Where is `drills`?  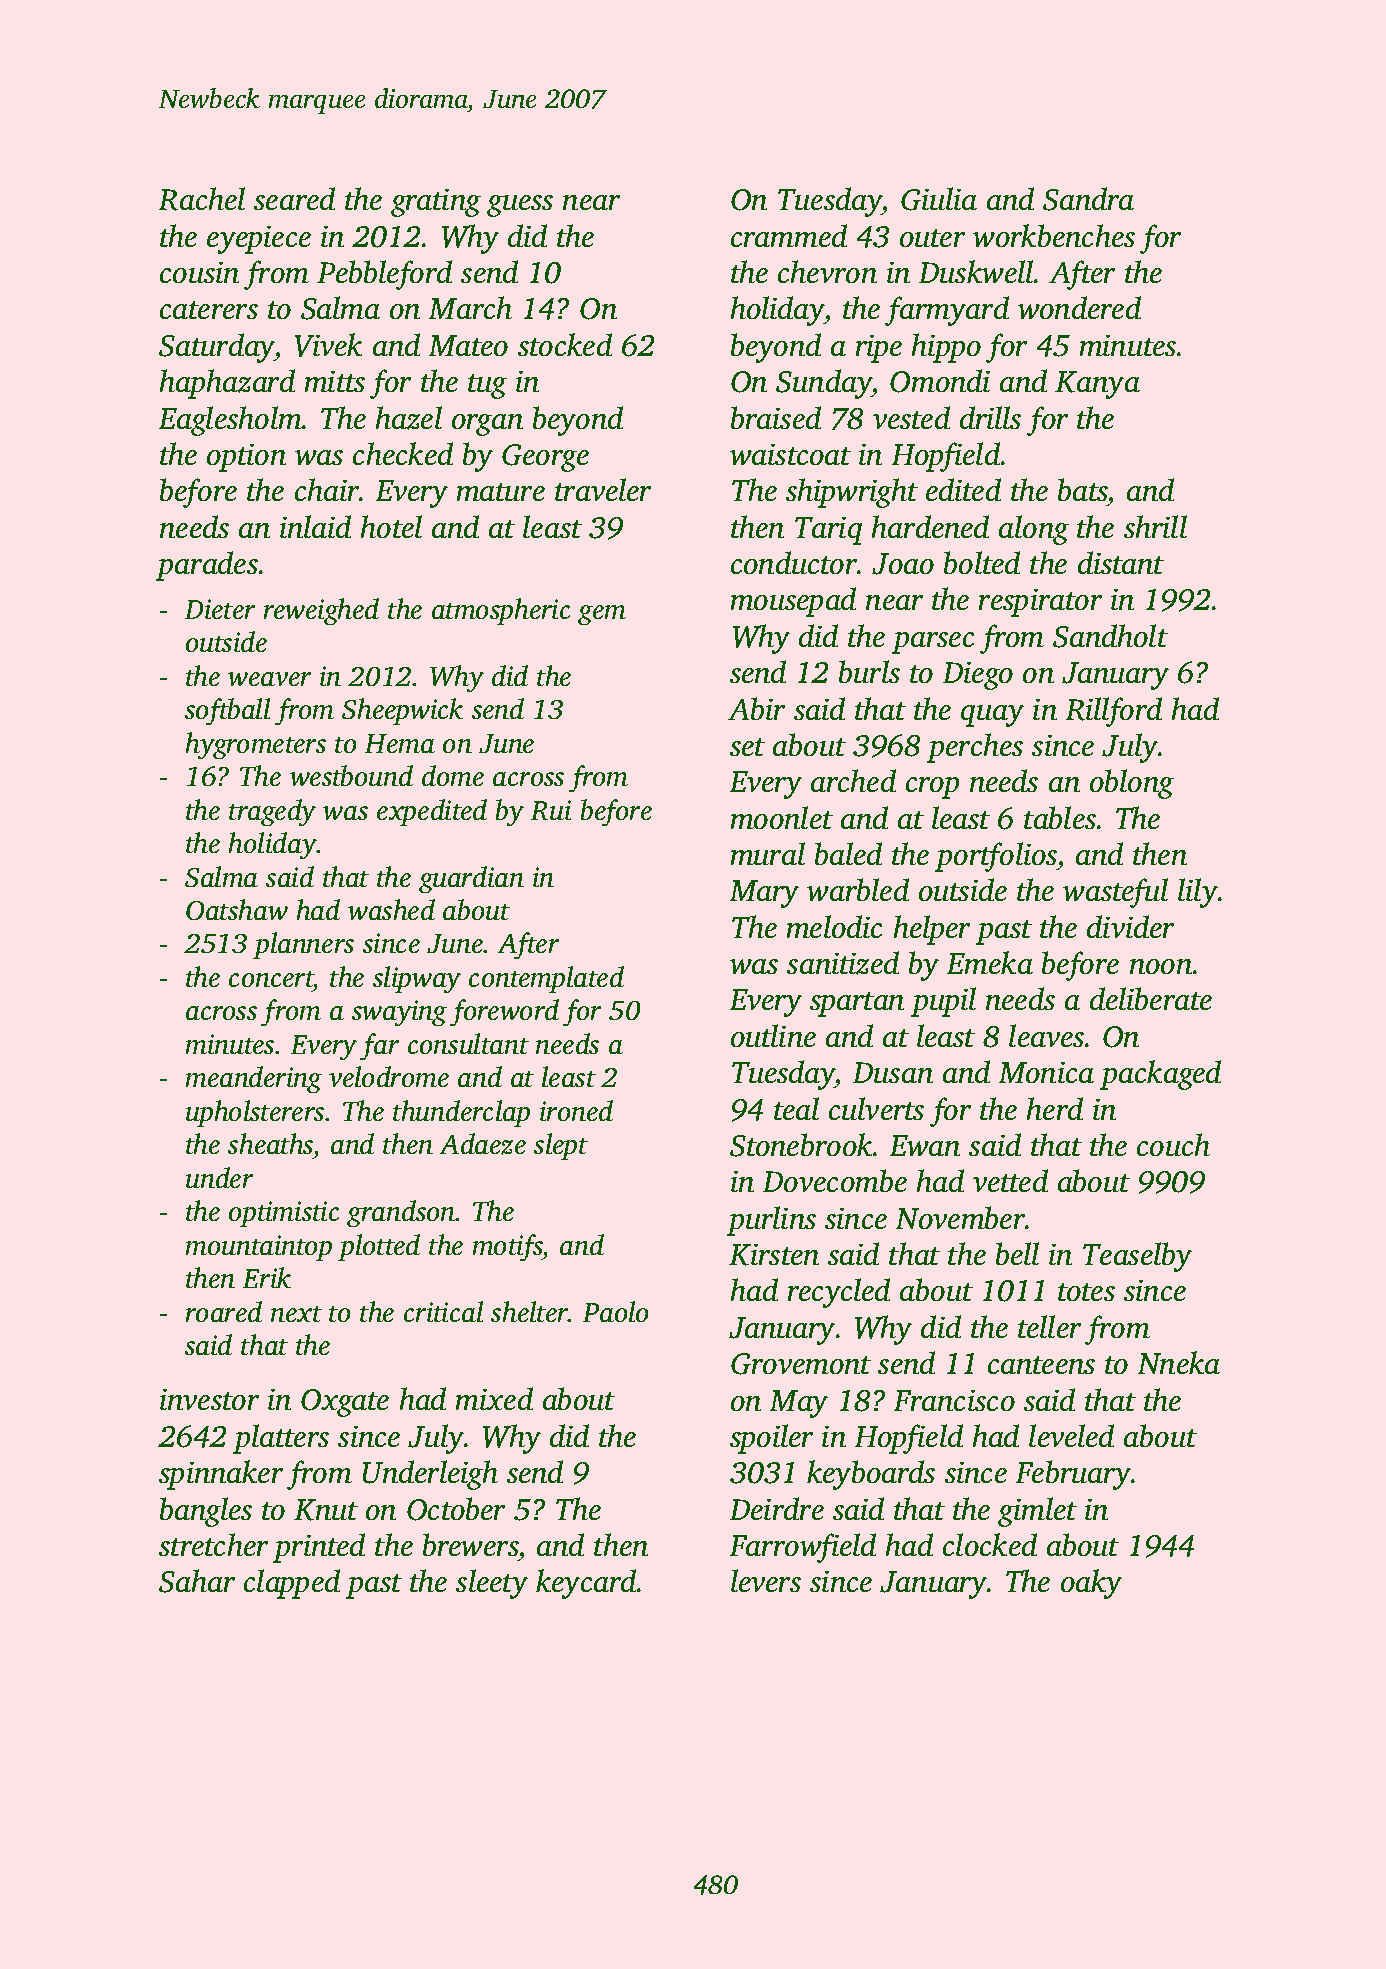
drills is located at coordinates (990, 417).
